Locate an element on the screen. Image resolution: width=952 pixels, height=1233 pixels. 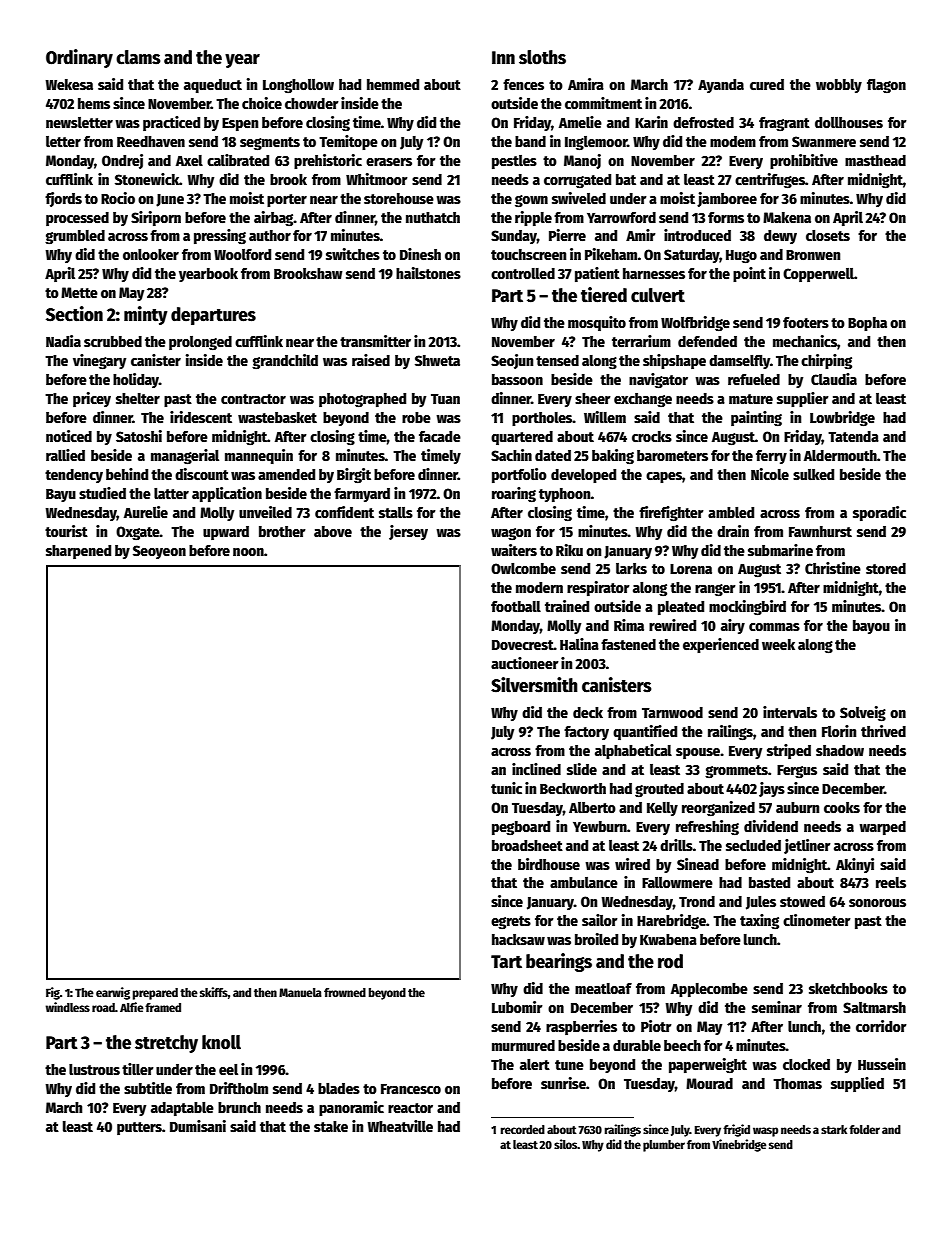
flagon is located at coordinates (886, 86).
